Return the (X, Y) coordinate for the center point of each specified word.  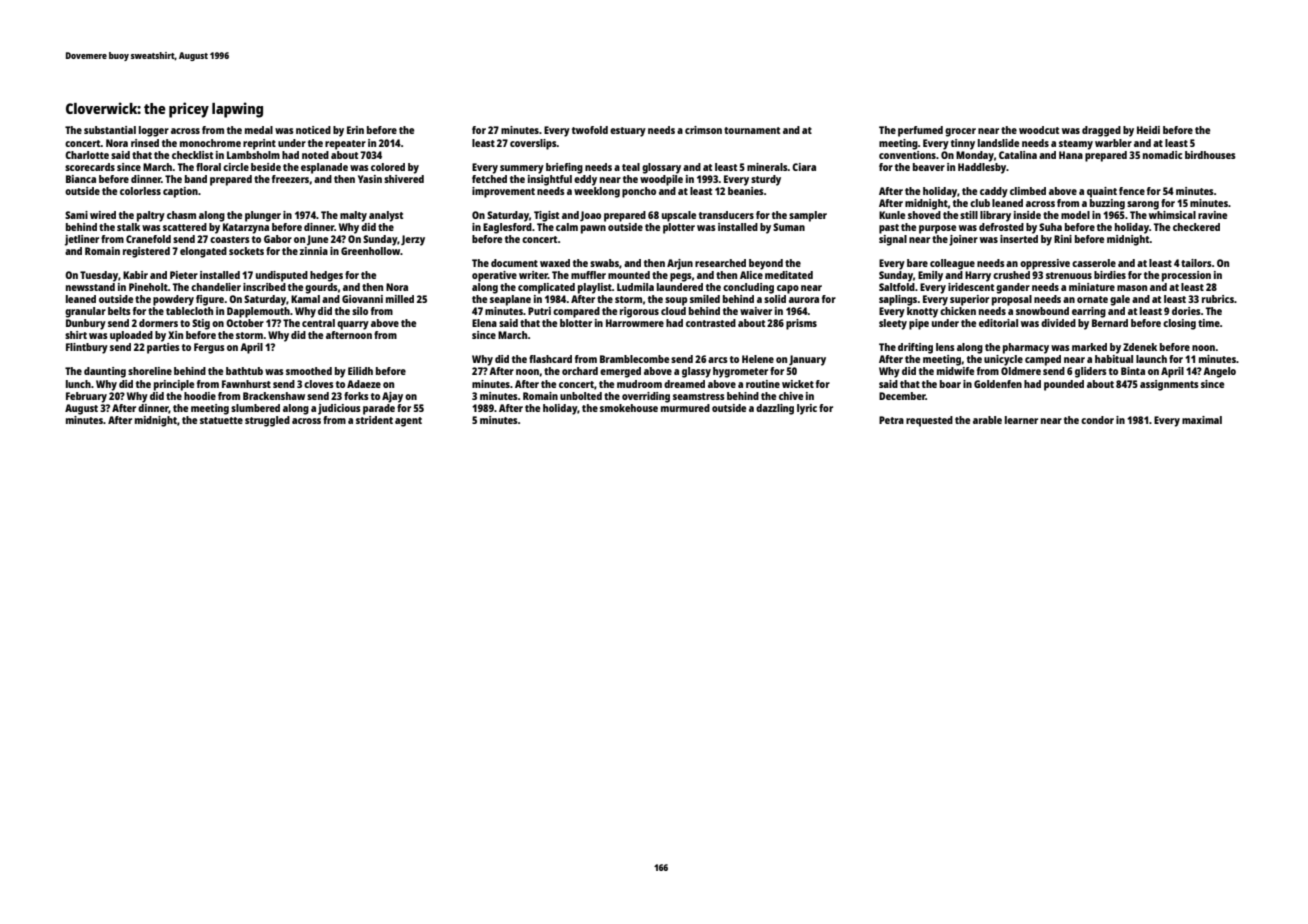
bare (917, 263)
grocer (960, 132)
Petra (891, 420)
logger (154, 131)
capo (788, 289)
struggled (267, 421)
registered (146, 252)
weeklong (597, 192)
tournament (752, 130)
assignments (1169, 385)
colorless (140, 191)
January (807, 360)
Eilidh (360, 371)
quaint (1102, 192)
